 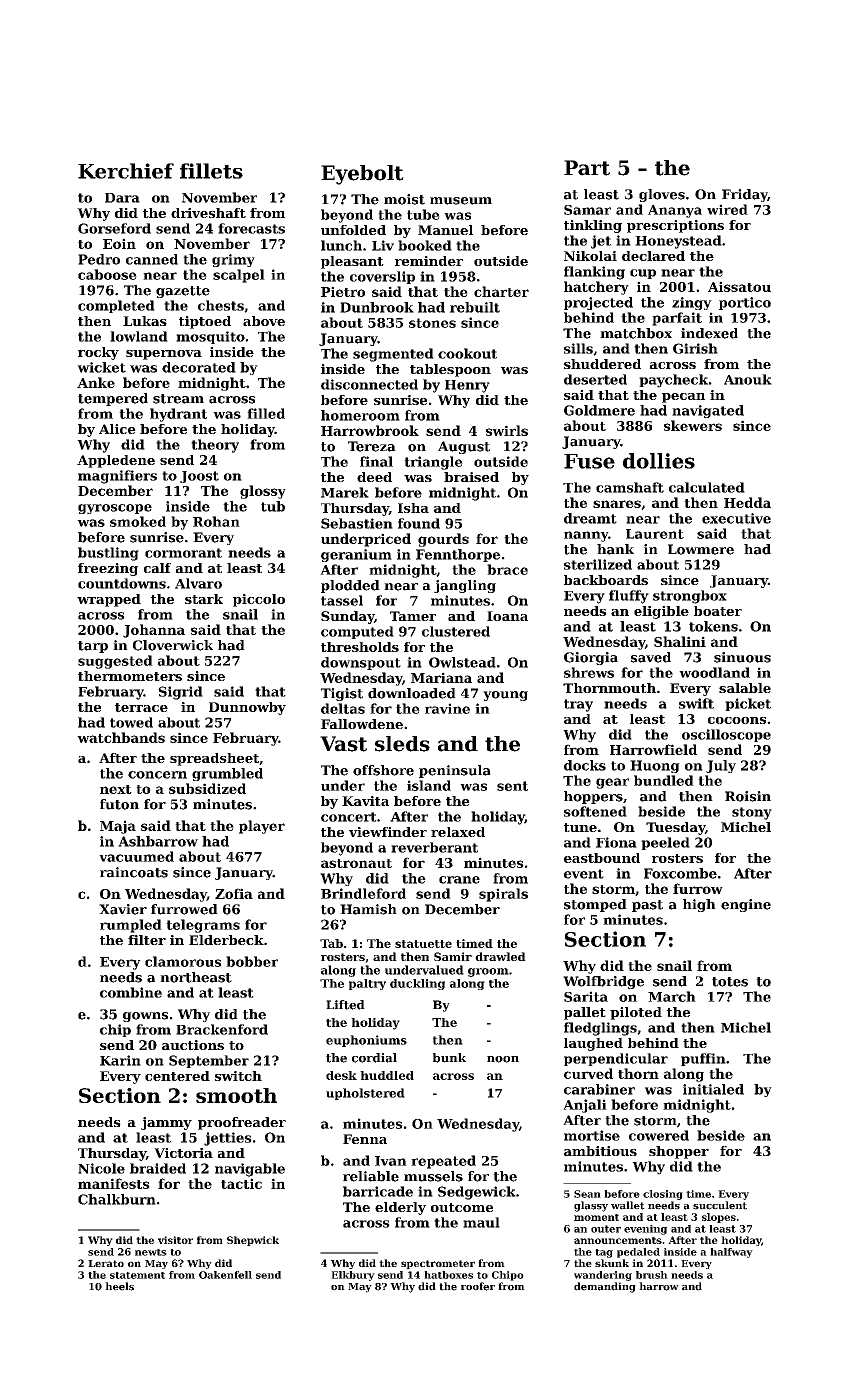 What do you see at coordinates (118, 827) in the screenshot?
I see `Maja` at bounding box center [118, 827].
